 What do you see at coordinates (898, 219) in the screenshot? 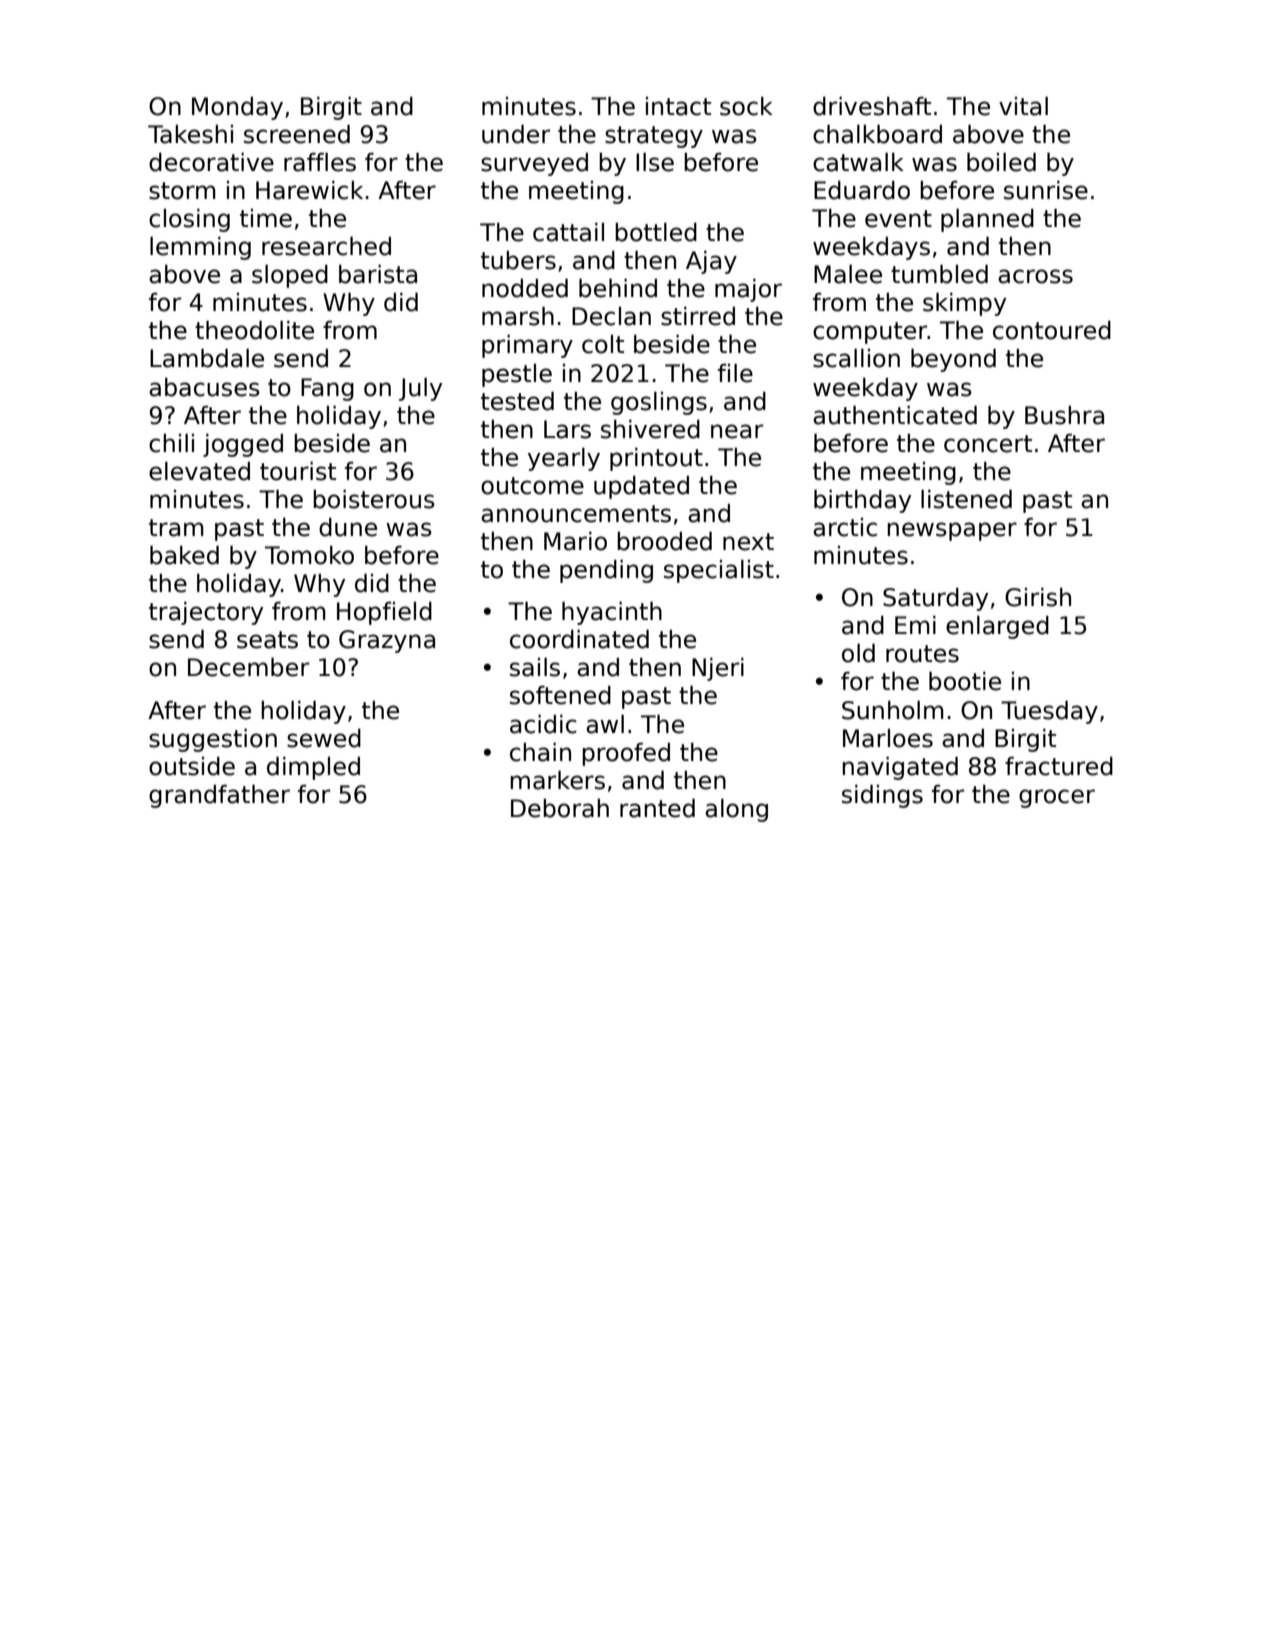
I see `event` at bounding box center [898, 219].
